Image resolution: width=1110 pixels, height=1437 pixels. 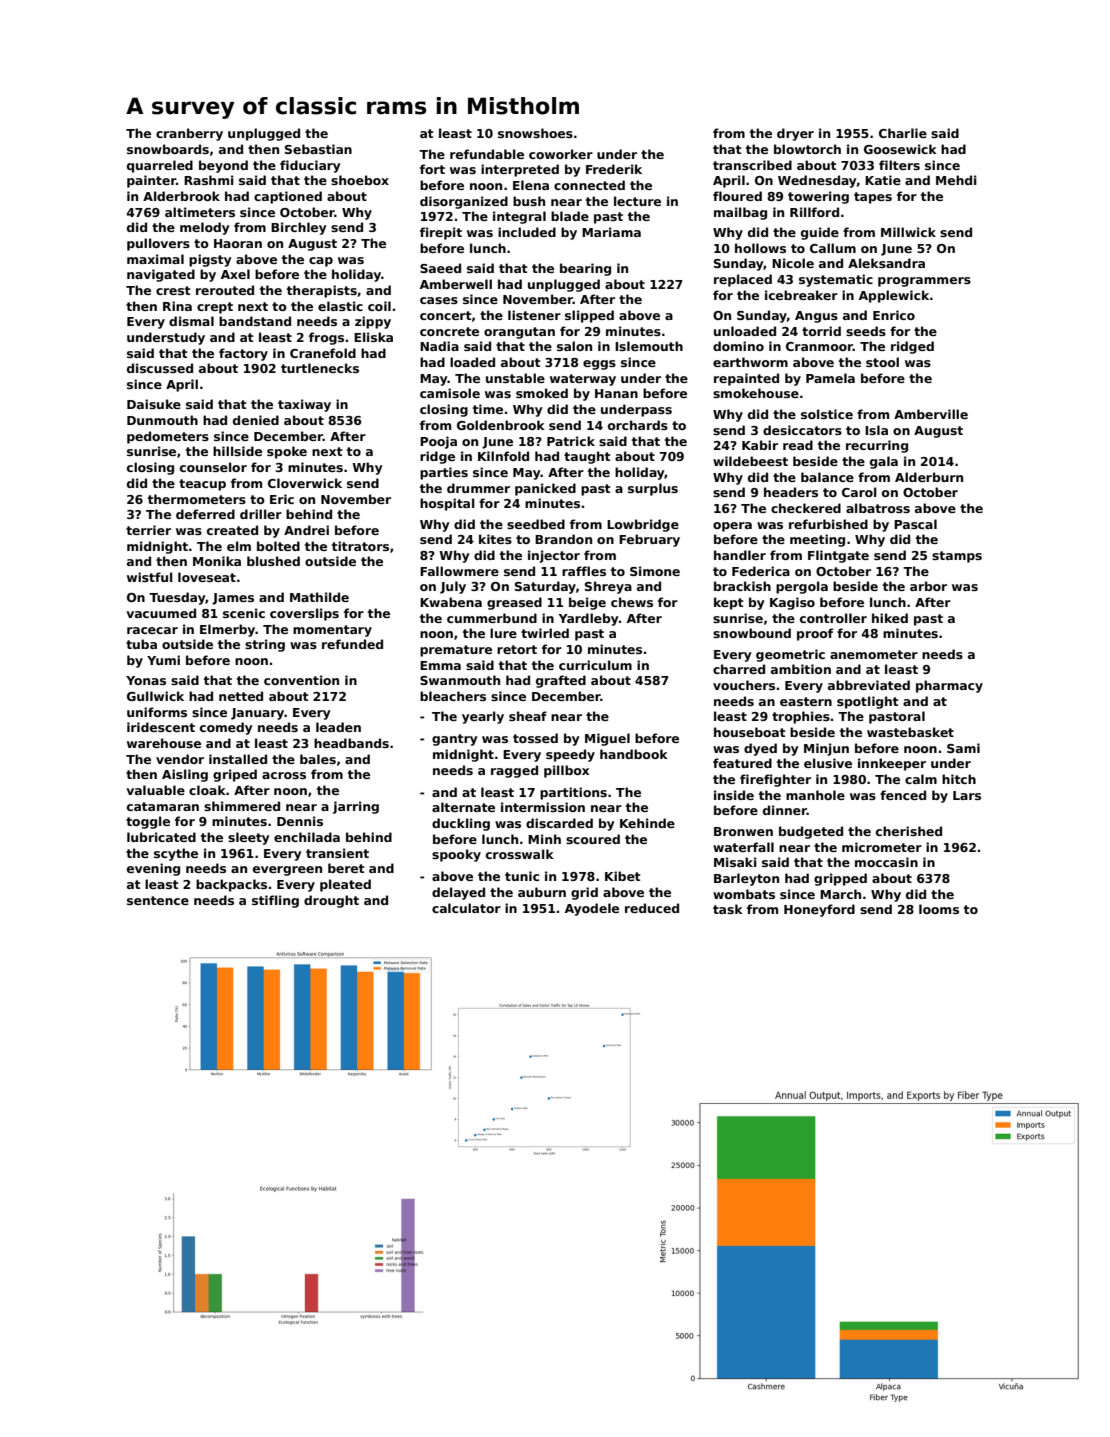 I want to click on Saeed, so click(x=440, y=268).
